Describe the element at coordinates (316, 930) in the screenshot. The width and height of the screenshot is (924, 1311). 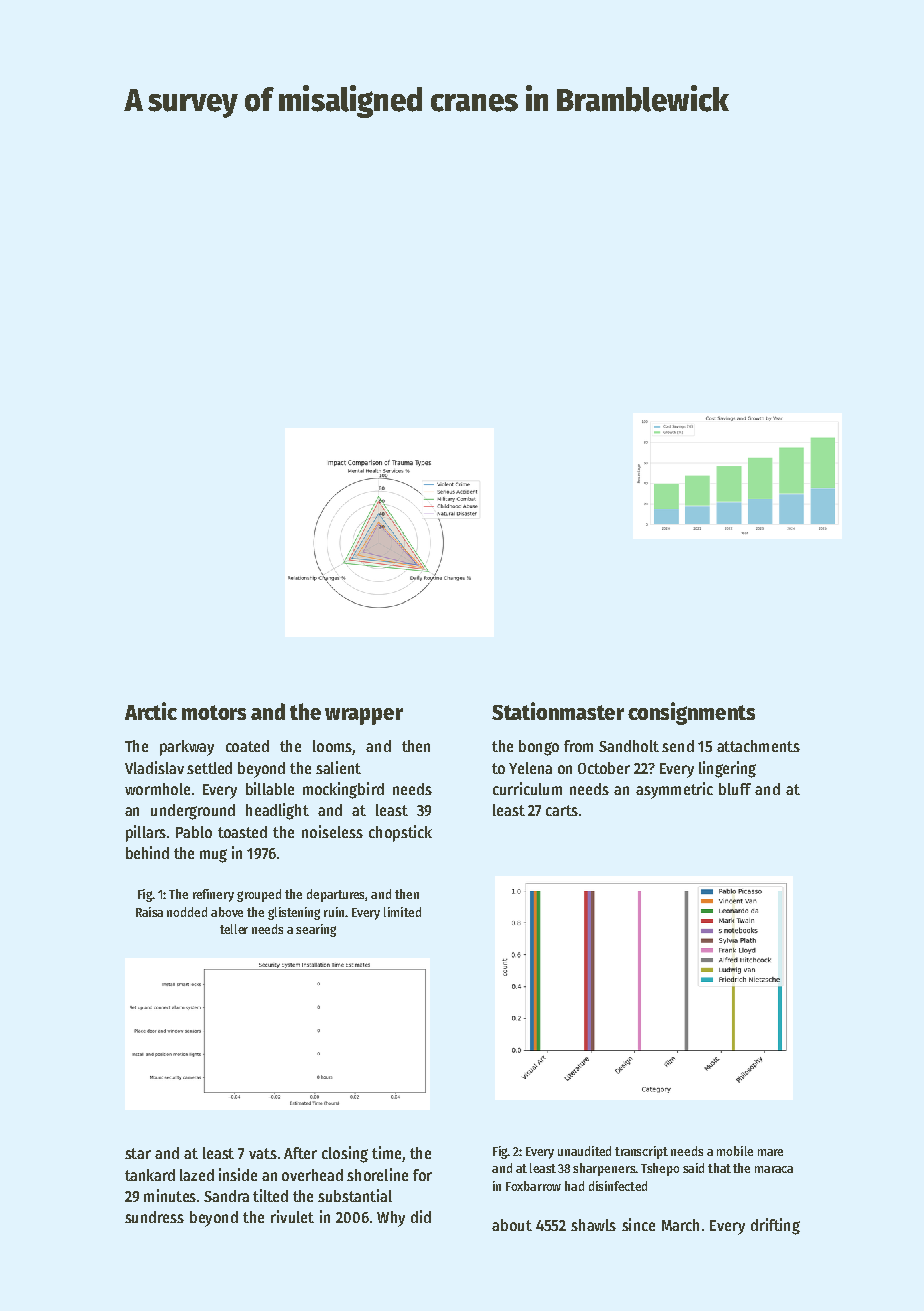
I see `searing` at that location.
